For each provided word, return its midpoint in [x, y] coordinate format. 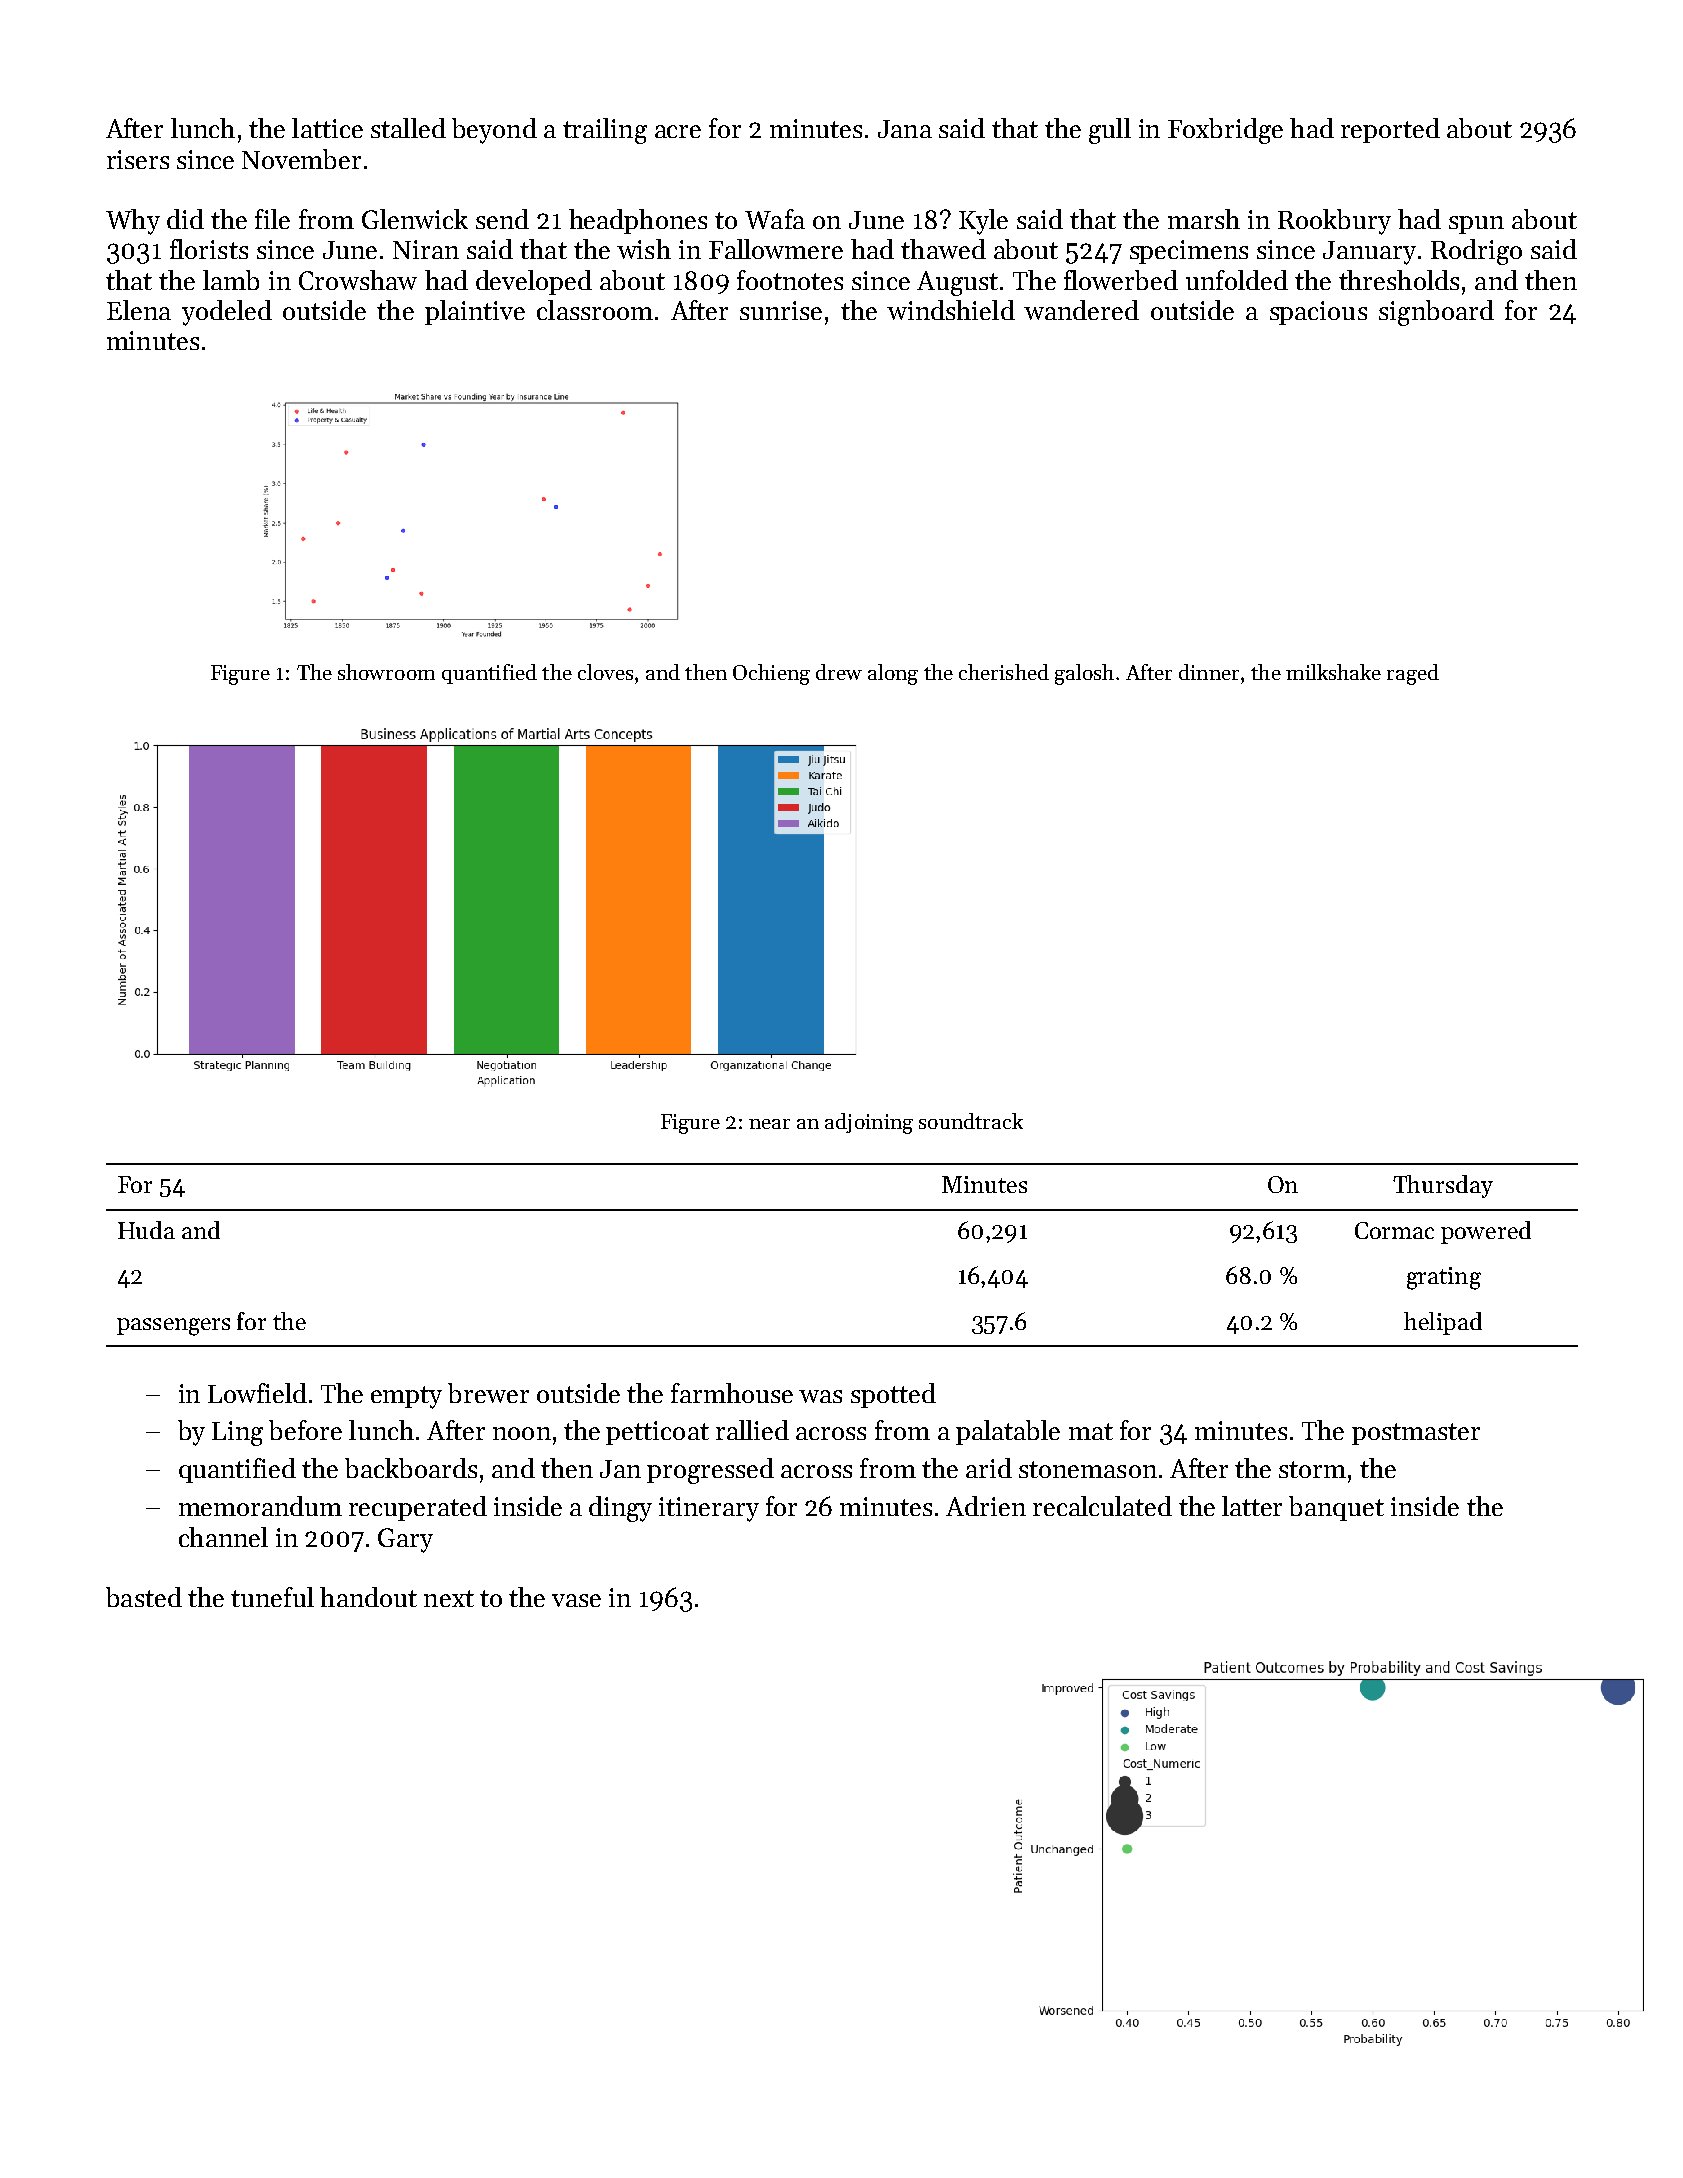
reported [1390, 130]
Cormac [1394, 1230]
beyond [494, 131]
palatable [1008, 1432]
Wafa [775, 219]
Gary [405, 1540]
